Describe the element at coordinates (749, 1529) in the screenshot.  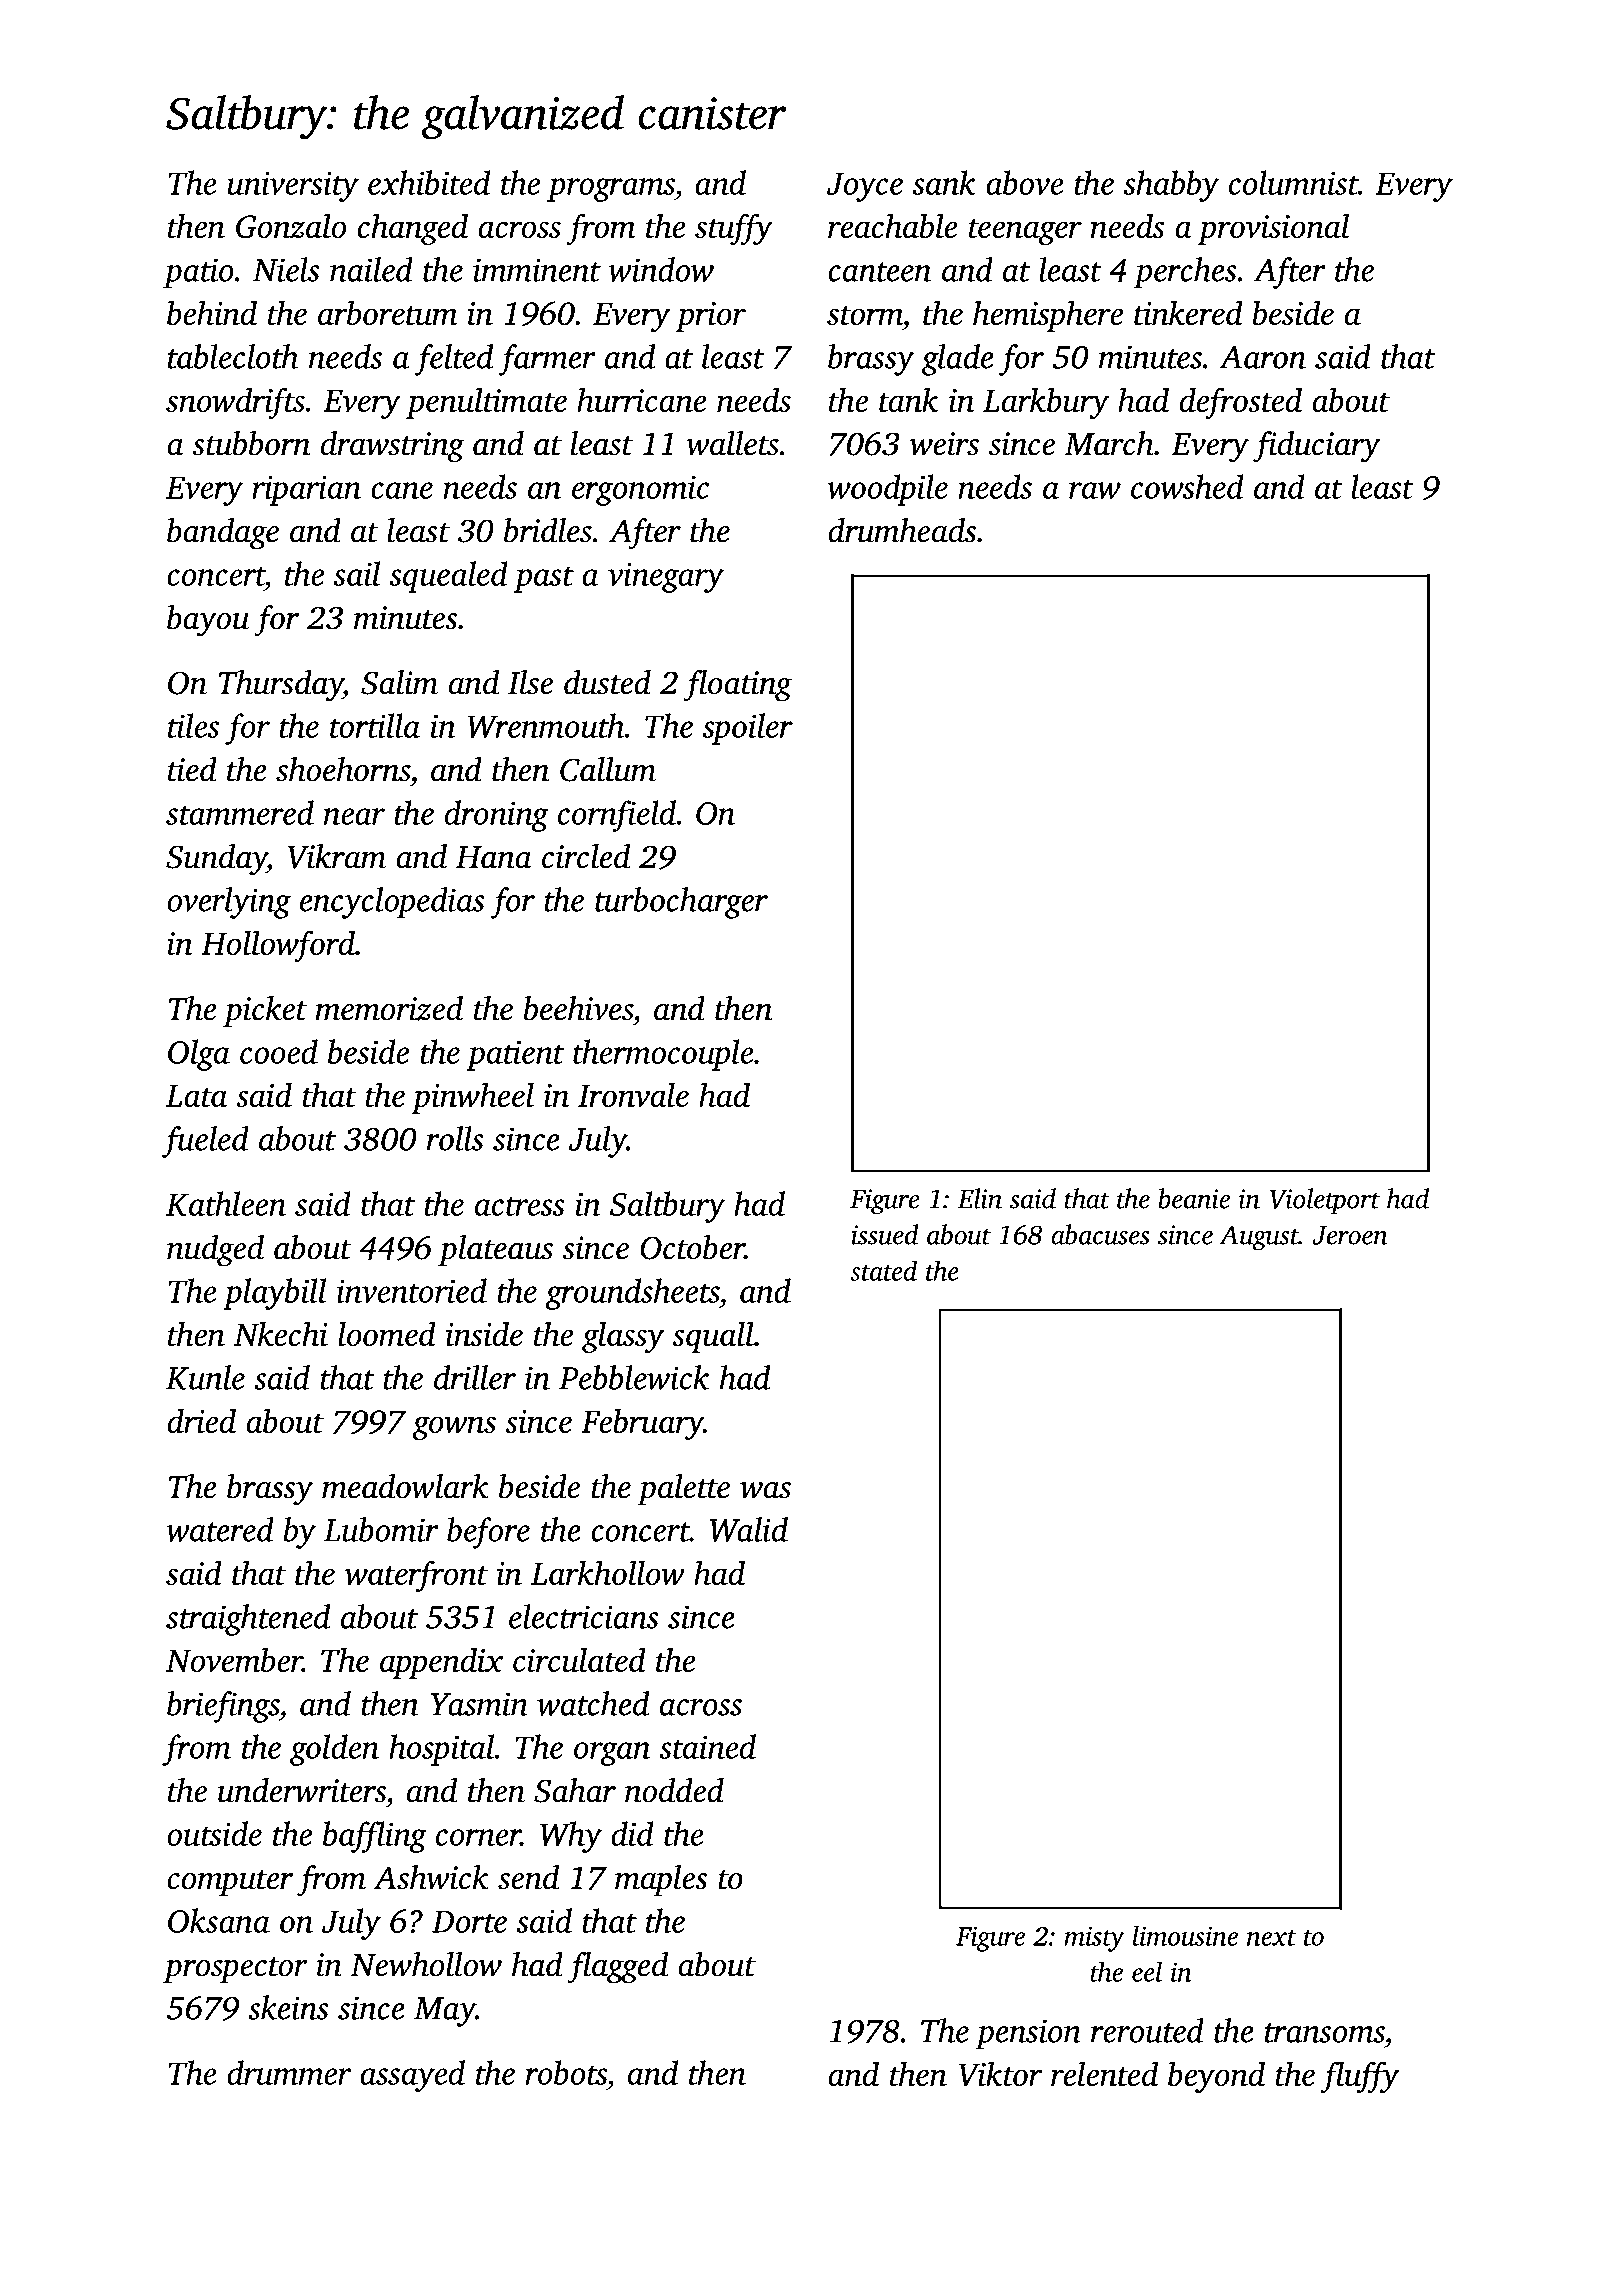
I see `Walid` at that location.
